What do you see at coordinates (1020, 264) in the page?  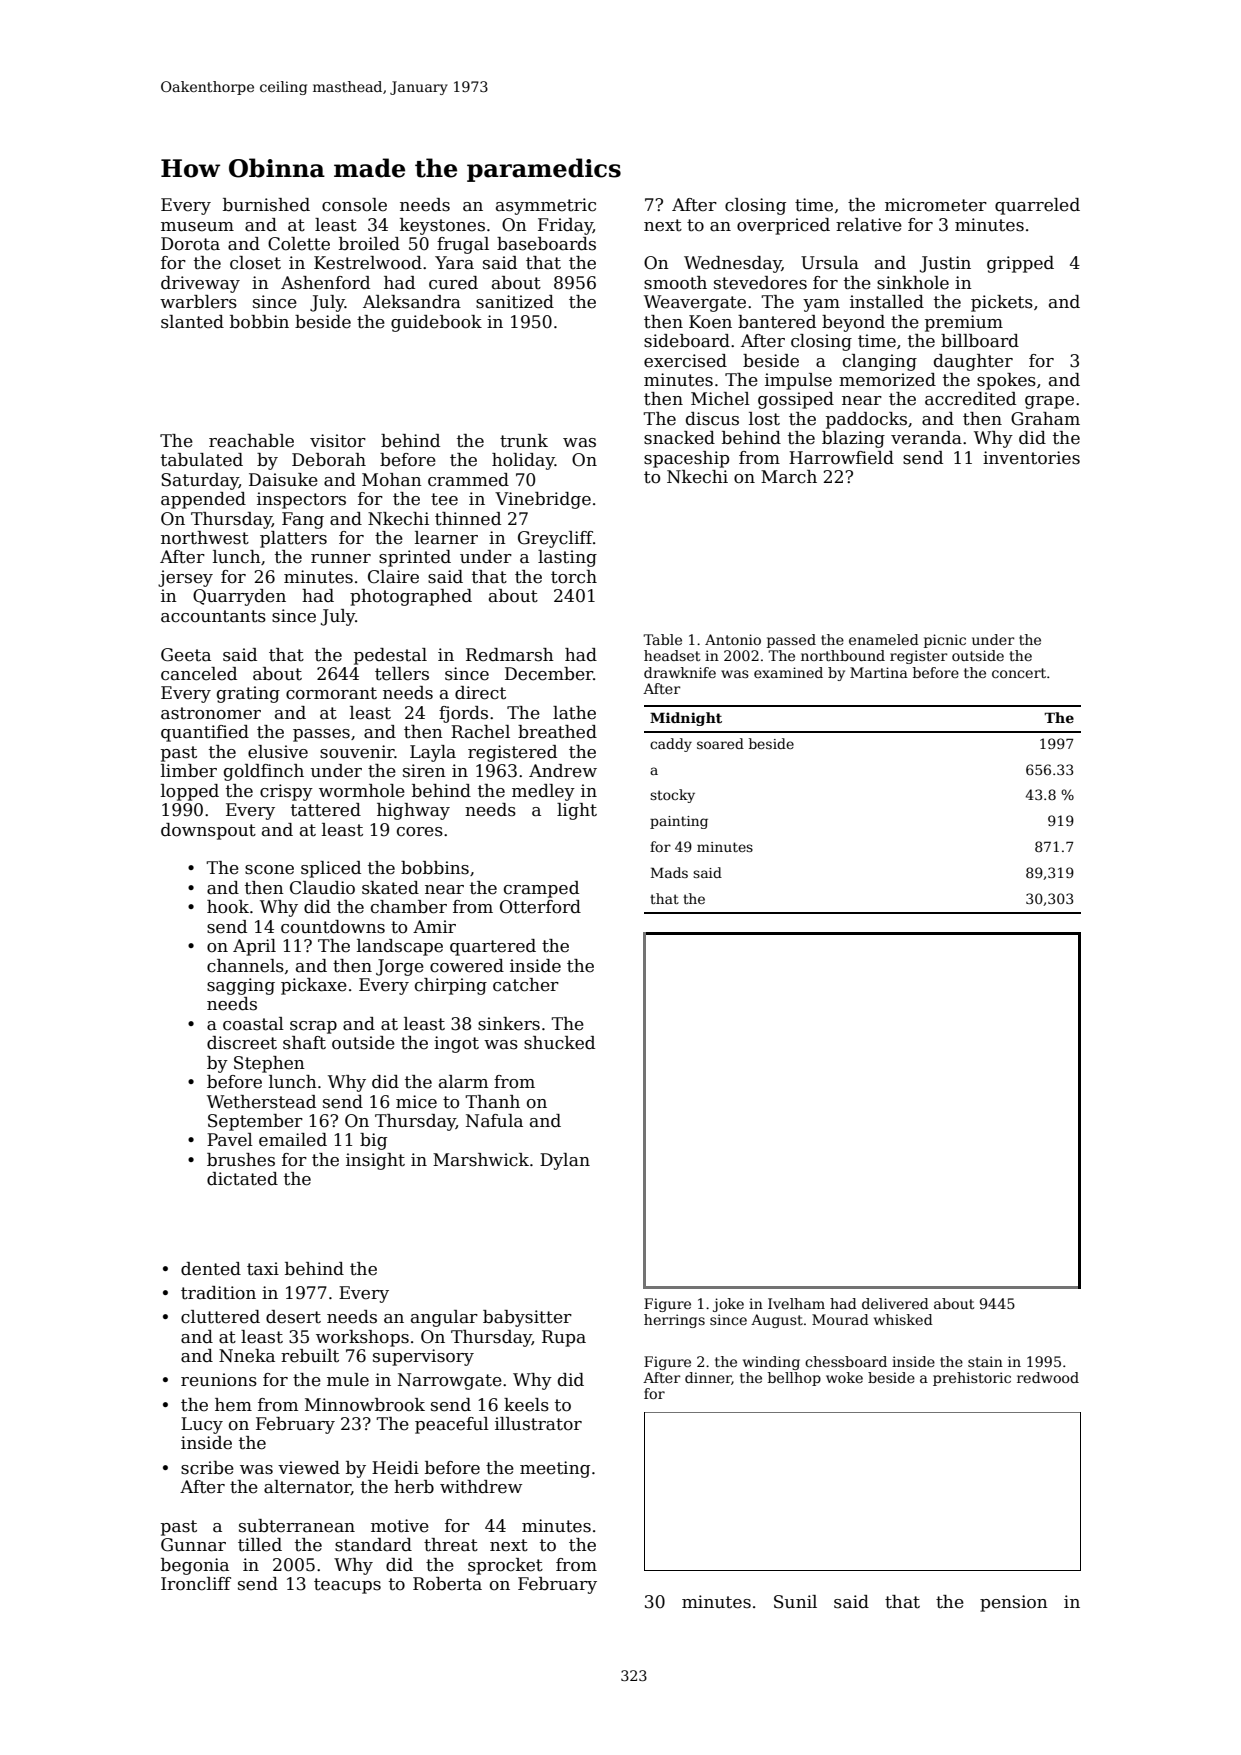 I see `gripped` at bounding box center [1020, 264].
